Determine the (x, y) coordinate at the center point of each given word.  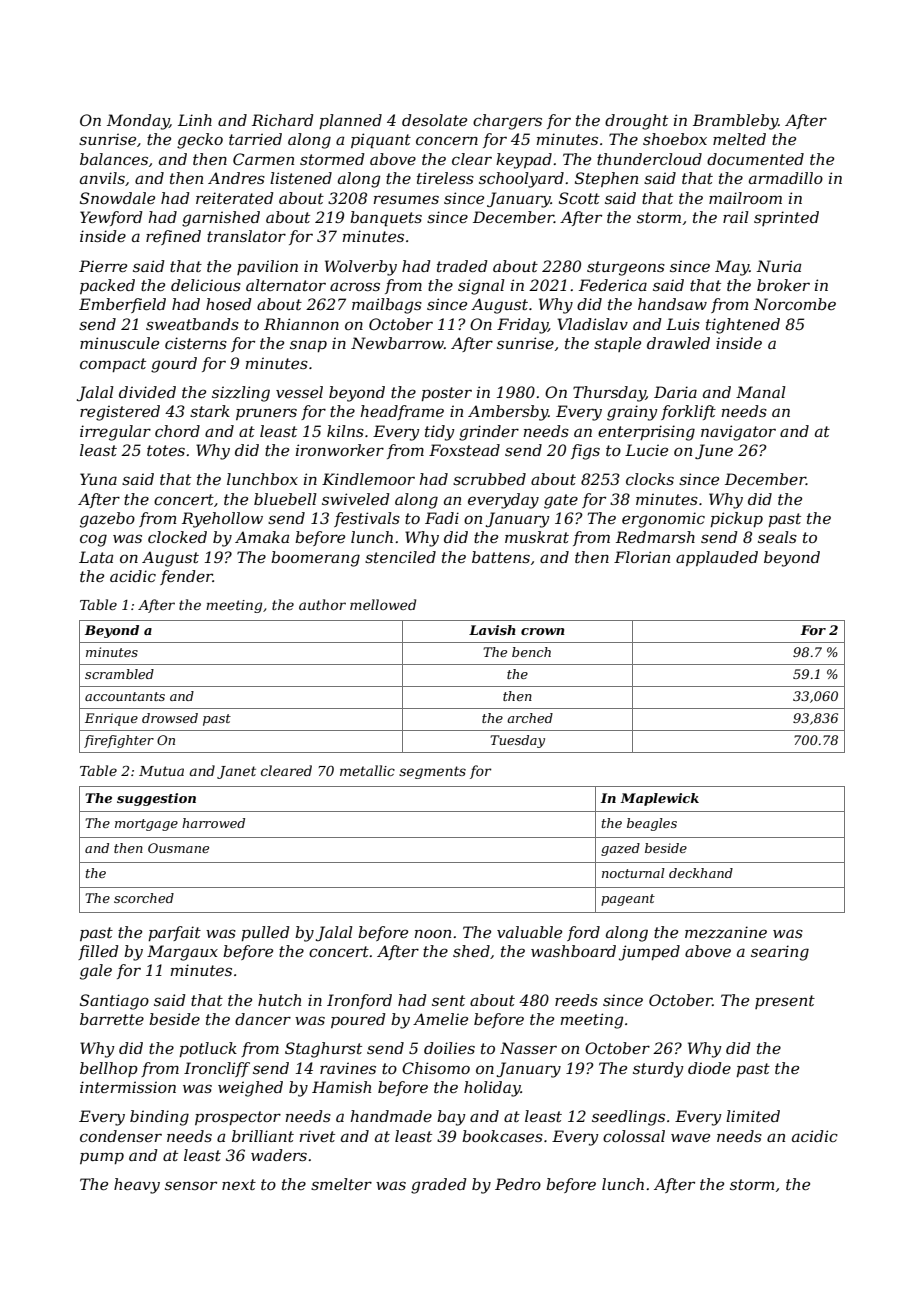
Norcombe (794, 304)
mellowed (383, 604)
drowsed (170, 718)
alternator (286, 285)
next (239, 1184)
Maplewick (659, 799)
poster (446, 394)
